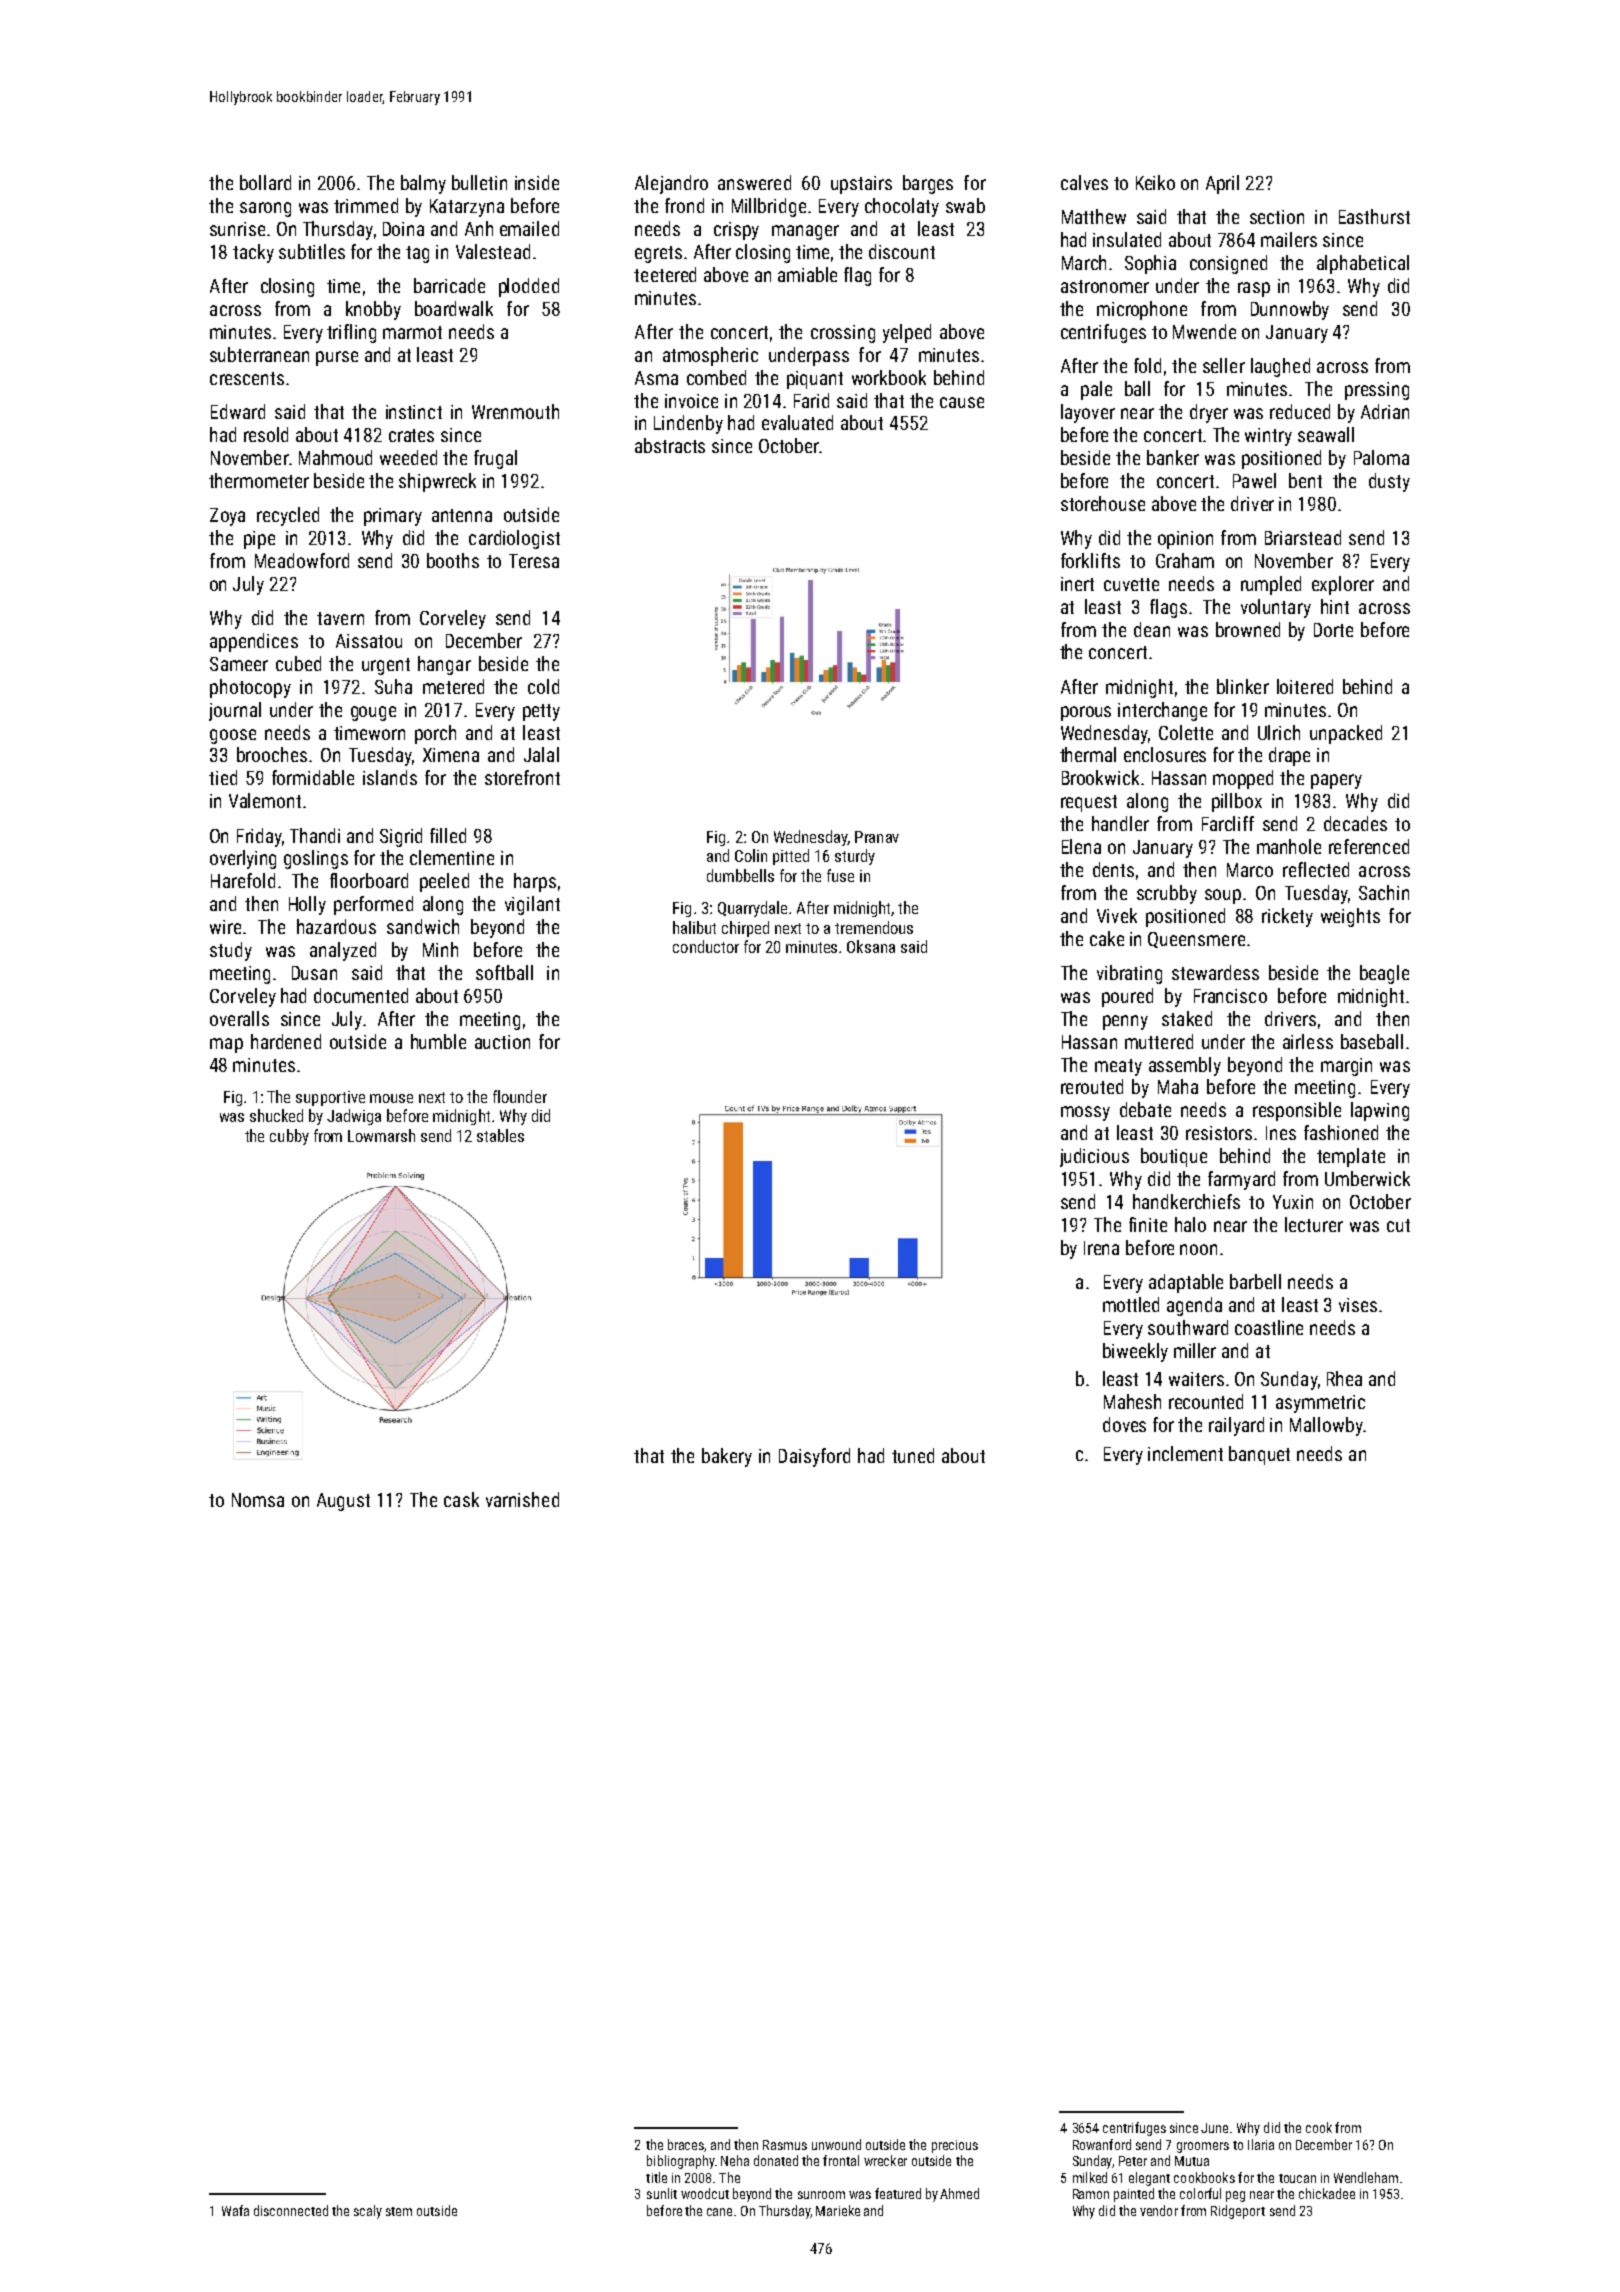 The image size is (1620, 2292). What do you see at coordinates (754, 182) in the screenshot?
I see `answered` at bounding box center [754, 182].
